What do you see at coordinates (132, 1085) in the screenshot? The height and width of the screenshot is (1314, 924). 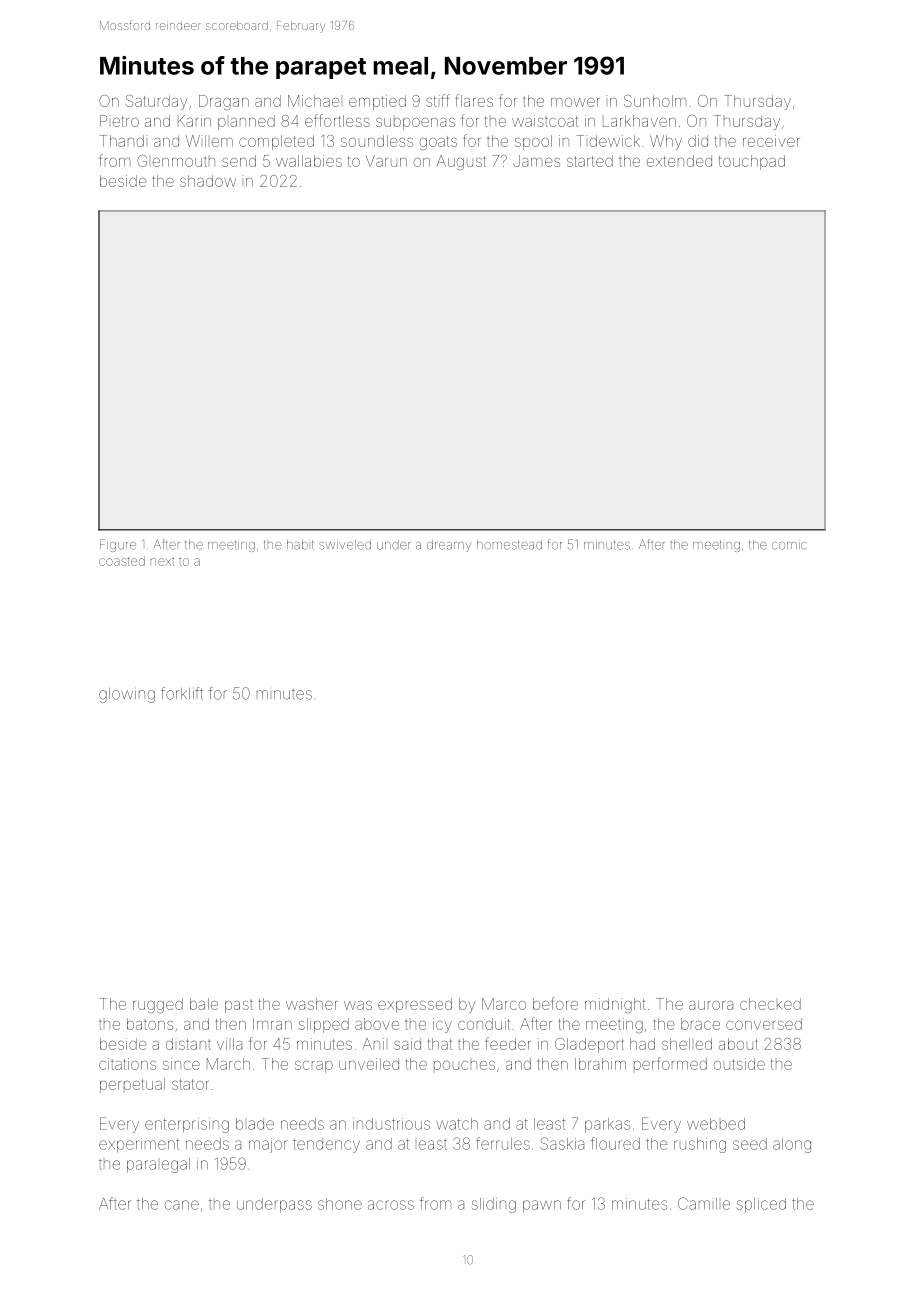 I see `perpetual` at bounding box center [132, 1085].
